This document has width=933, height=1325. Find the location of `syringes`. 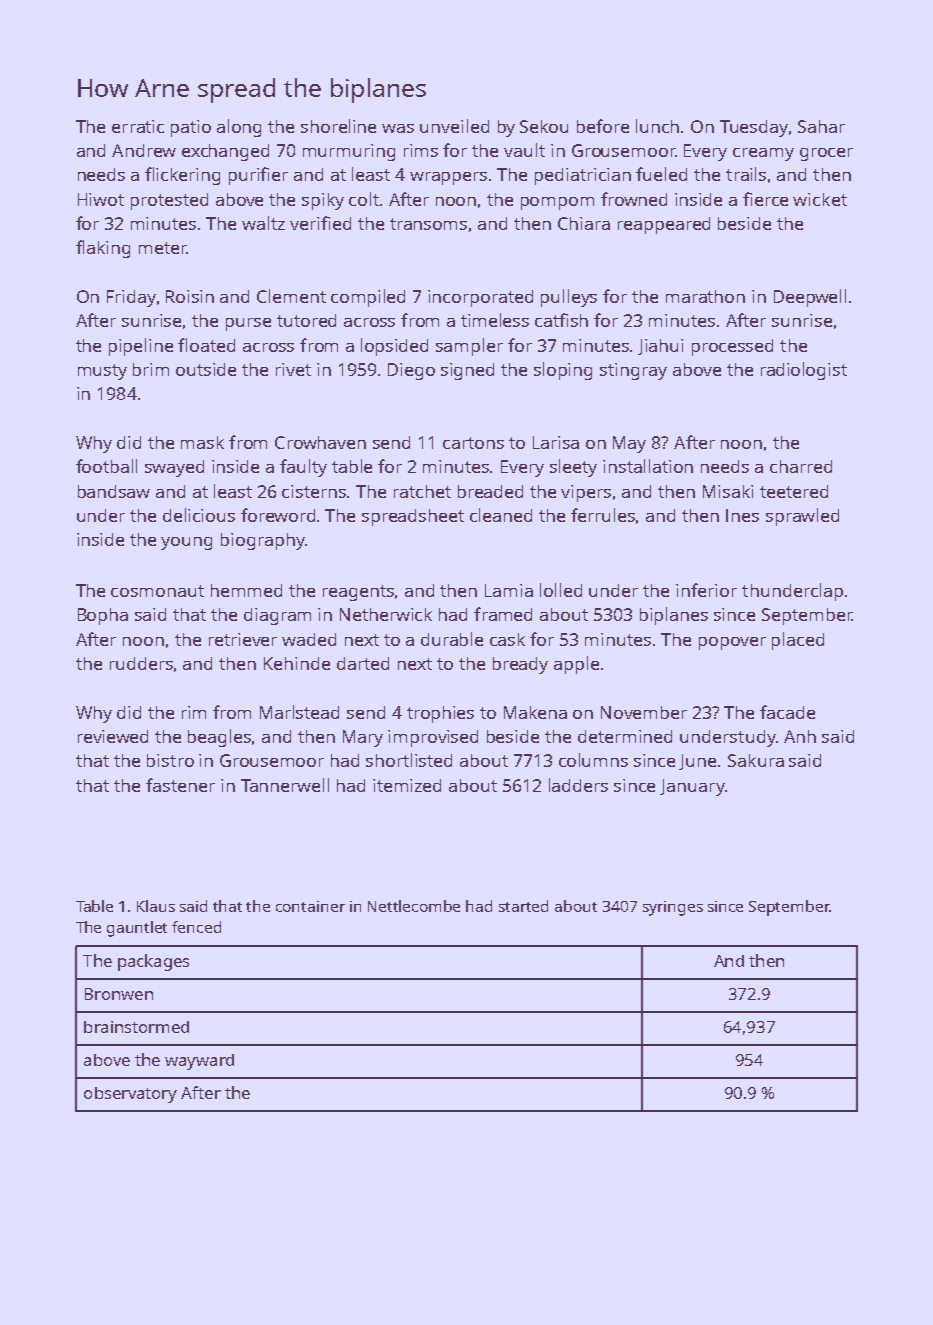

syringes is located at coordinates (673, 908).
